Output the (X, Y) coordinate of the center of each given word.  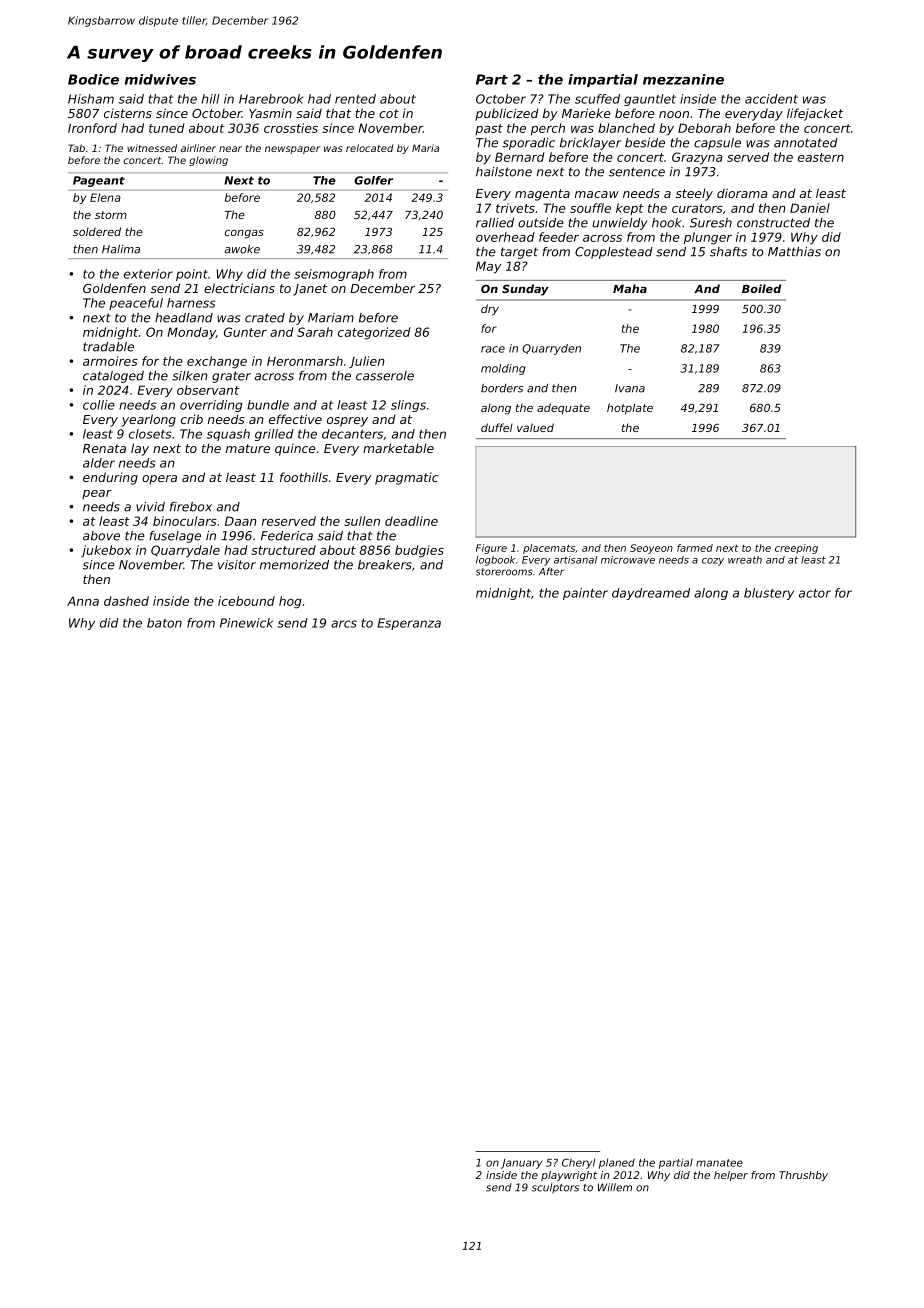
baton (164, 623)
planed (617, 1163)
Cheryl (578, 1163)
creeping (796, 549)
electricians (239, 288)
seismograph (334, 275)
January (521, 1164)
